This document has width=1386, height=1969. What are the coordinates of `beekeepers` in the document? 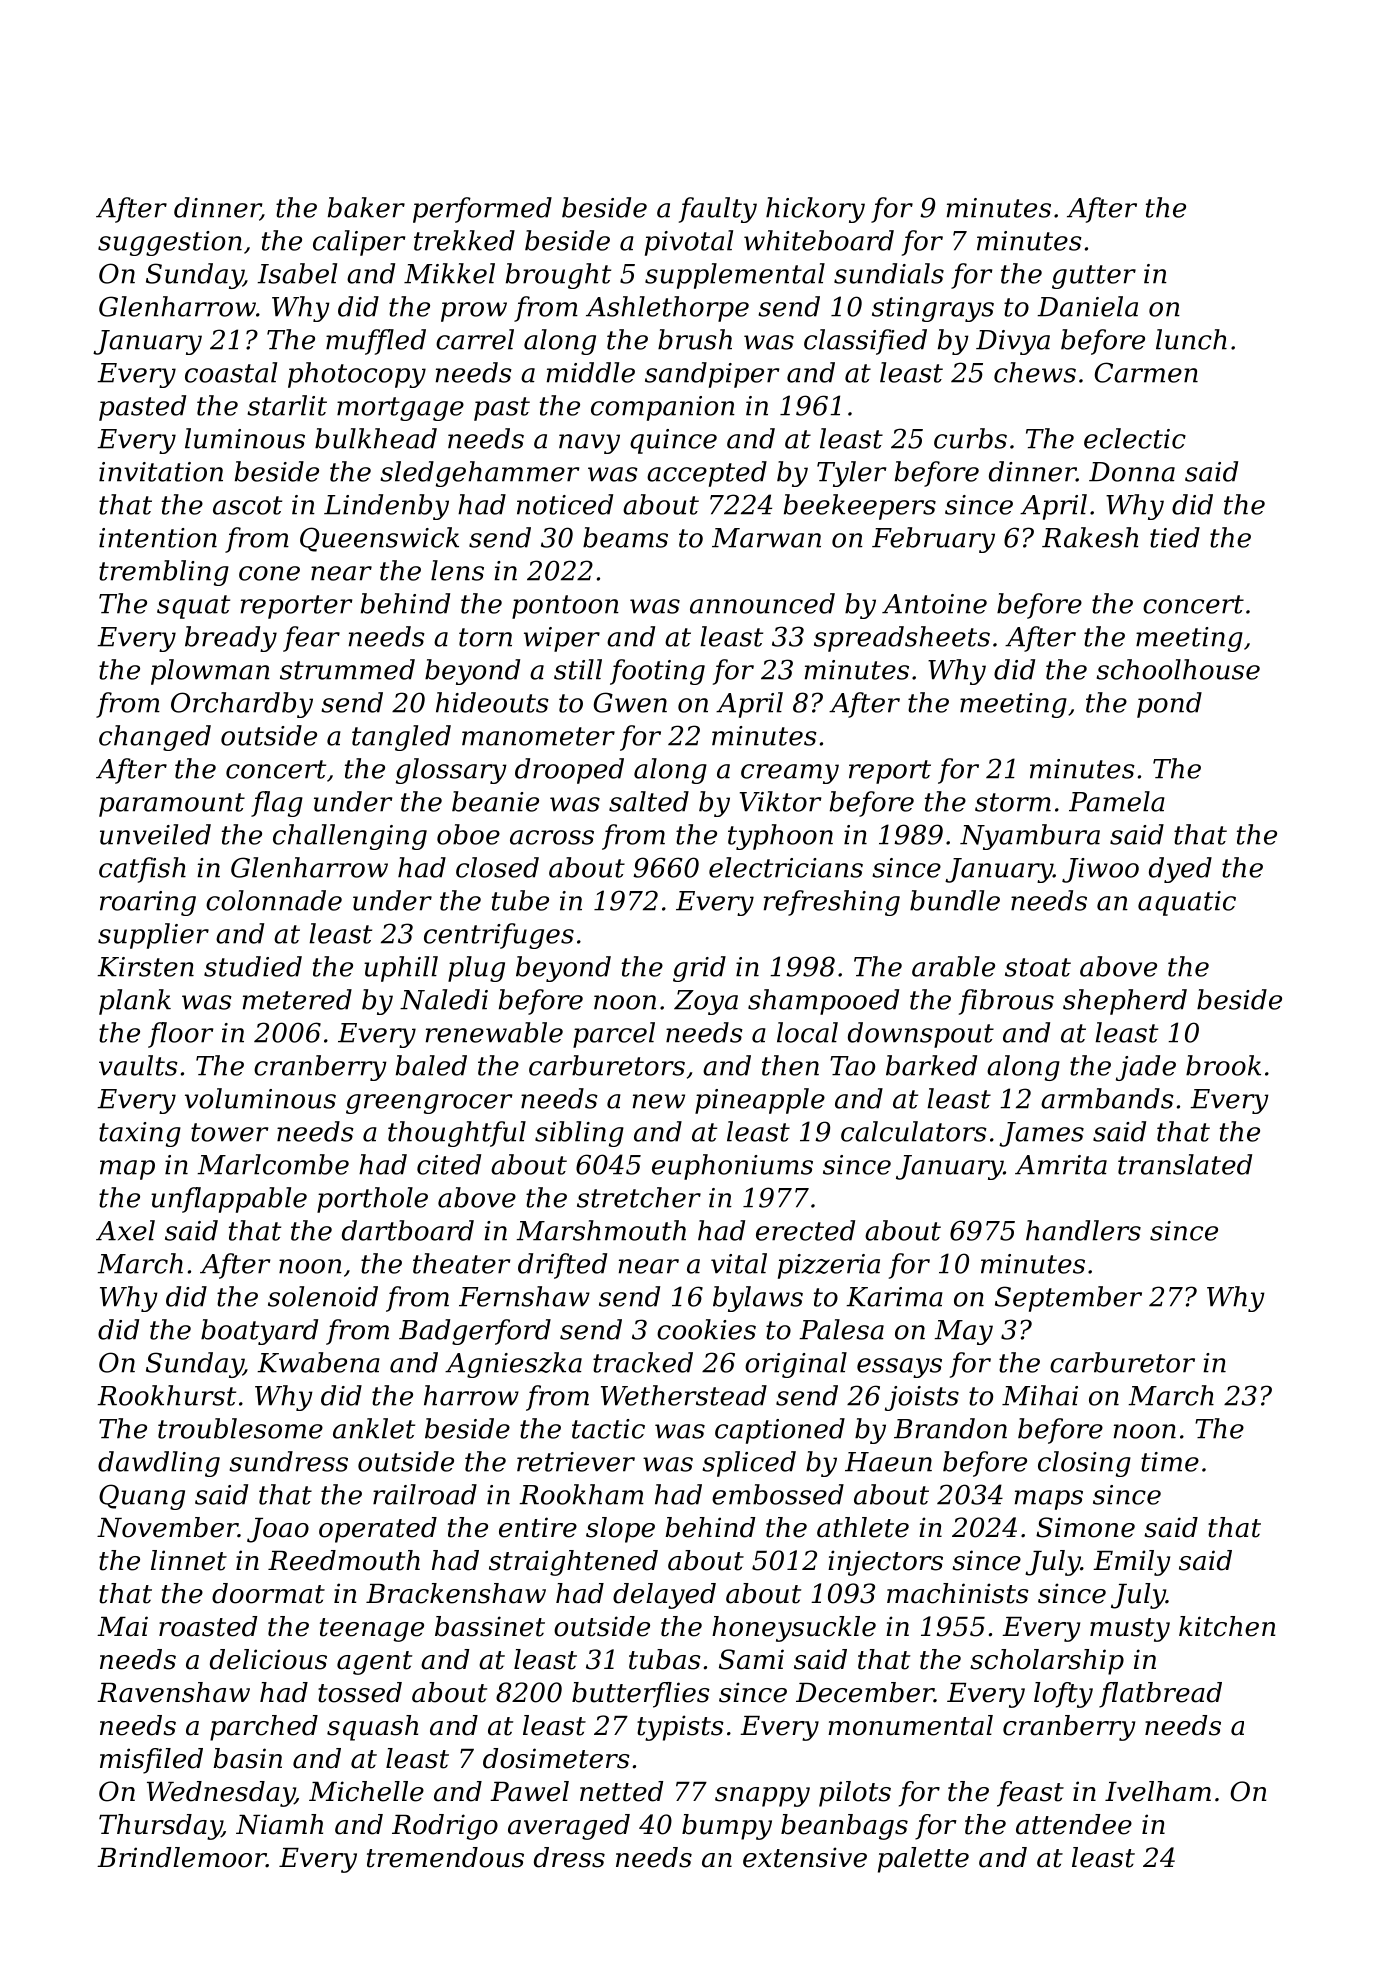 It's located at (860, 507).
